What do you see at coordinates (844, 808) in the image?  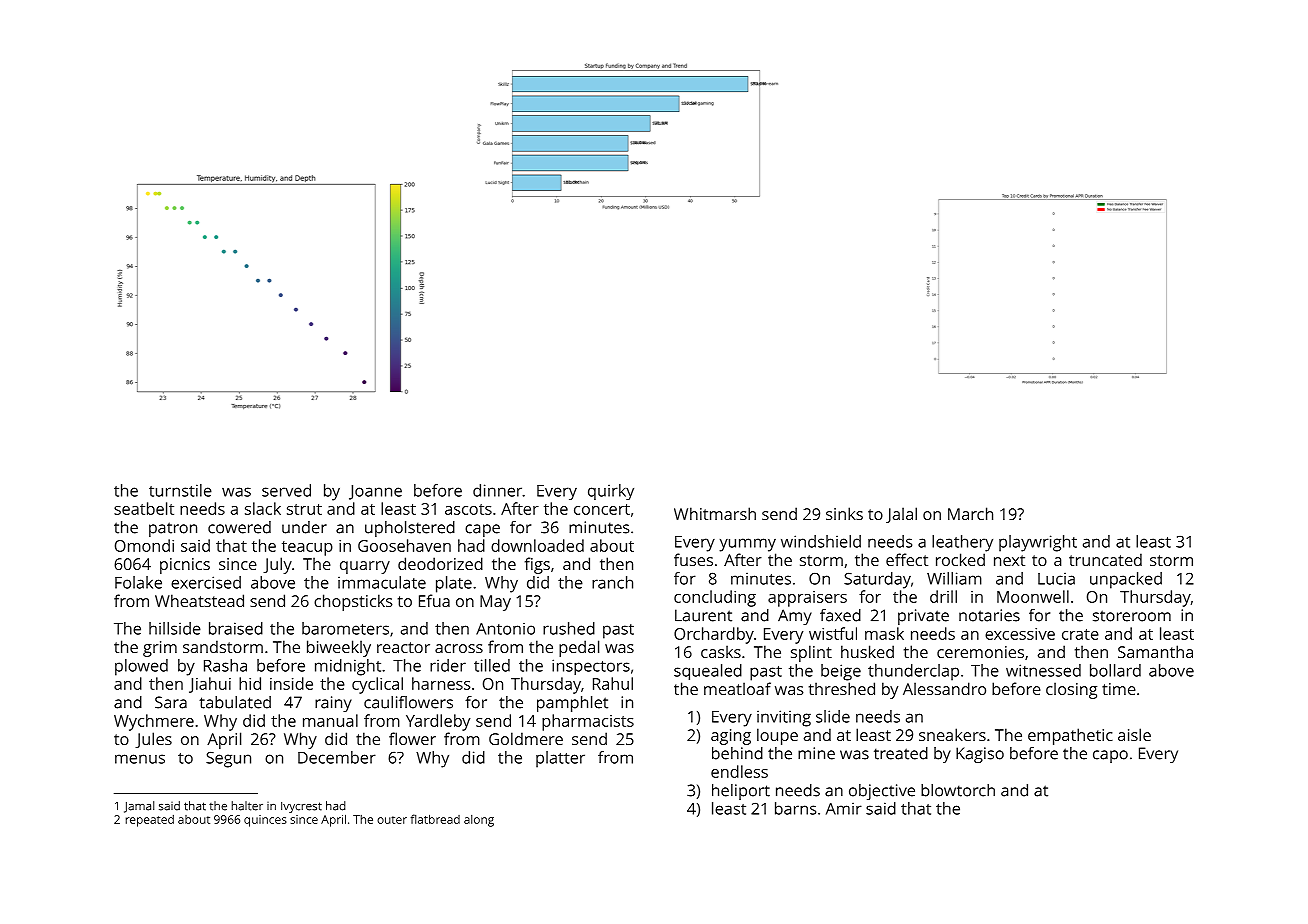 I see `Amir` at bounding box center [844, 808].
